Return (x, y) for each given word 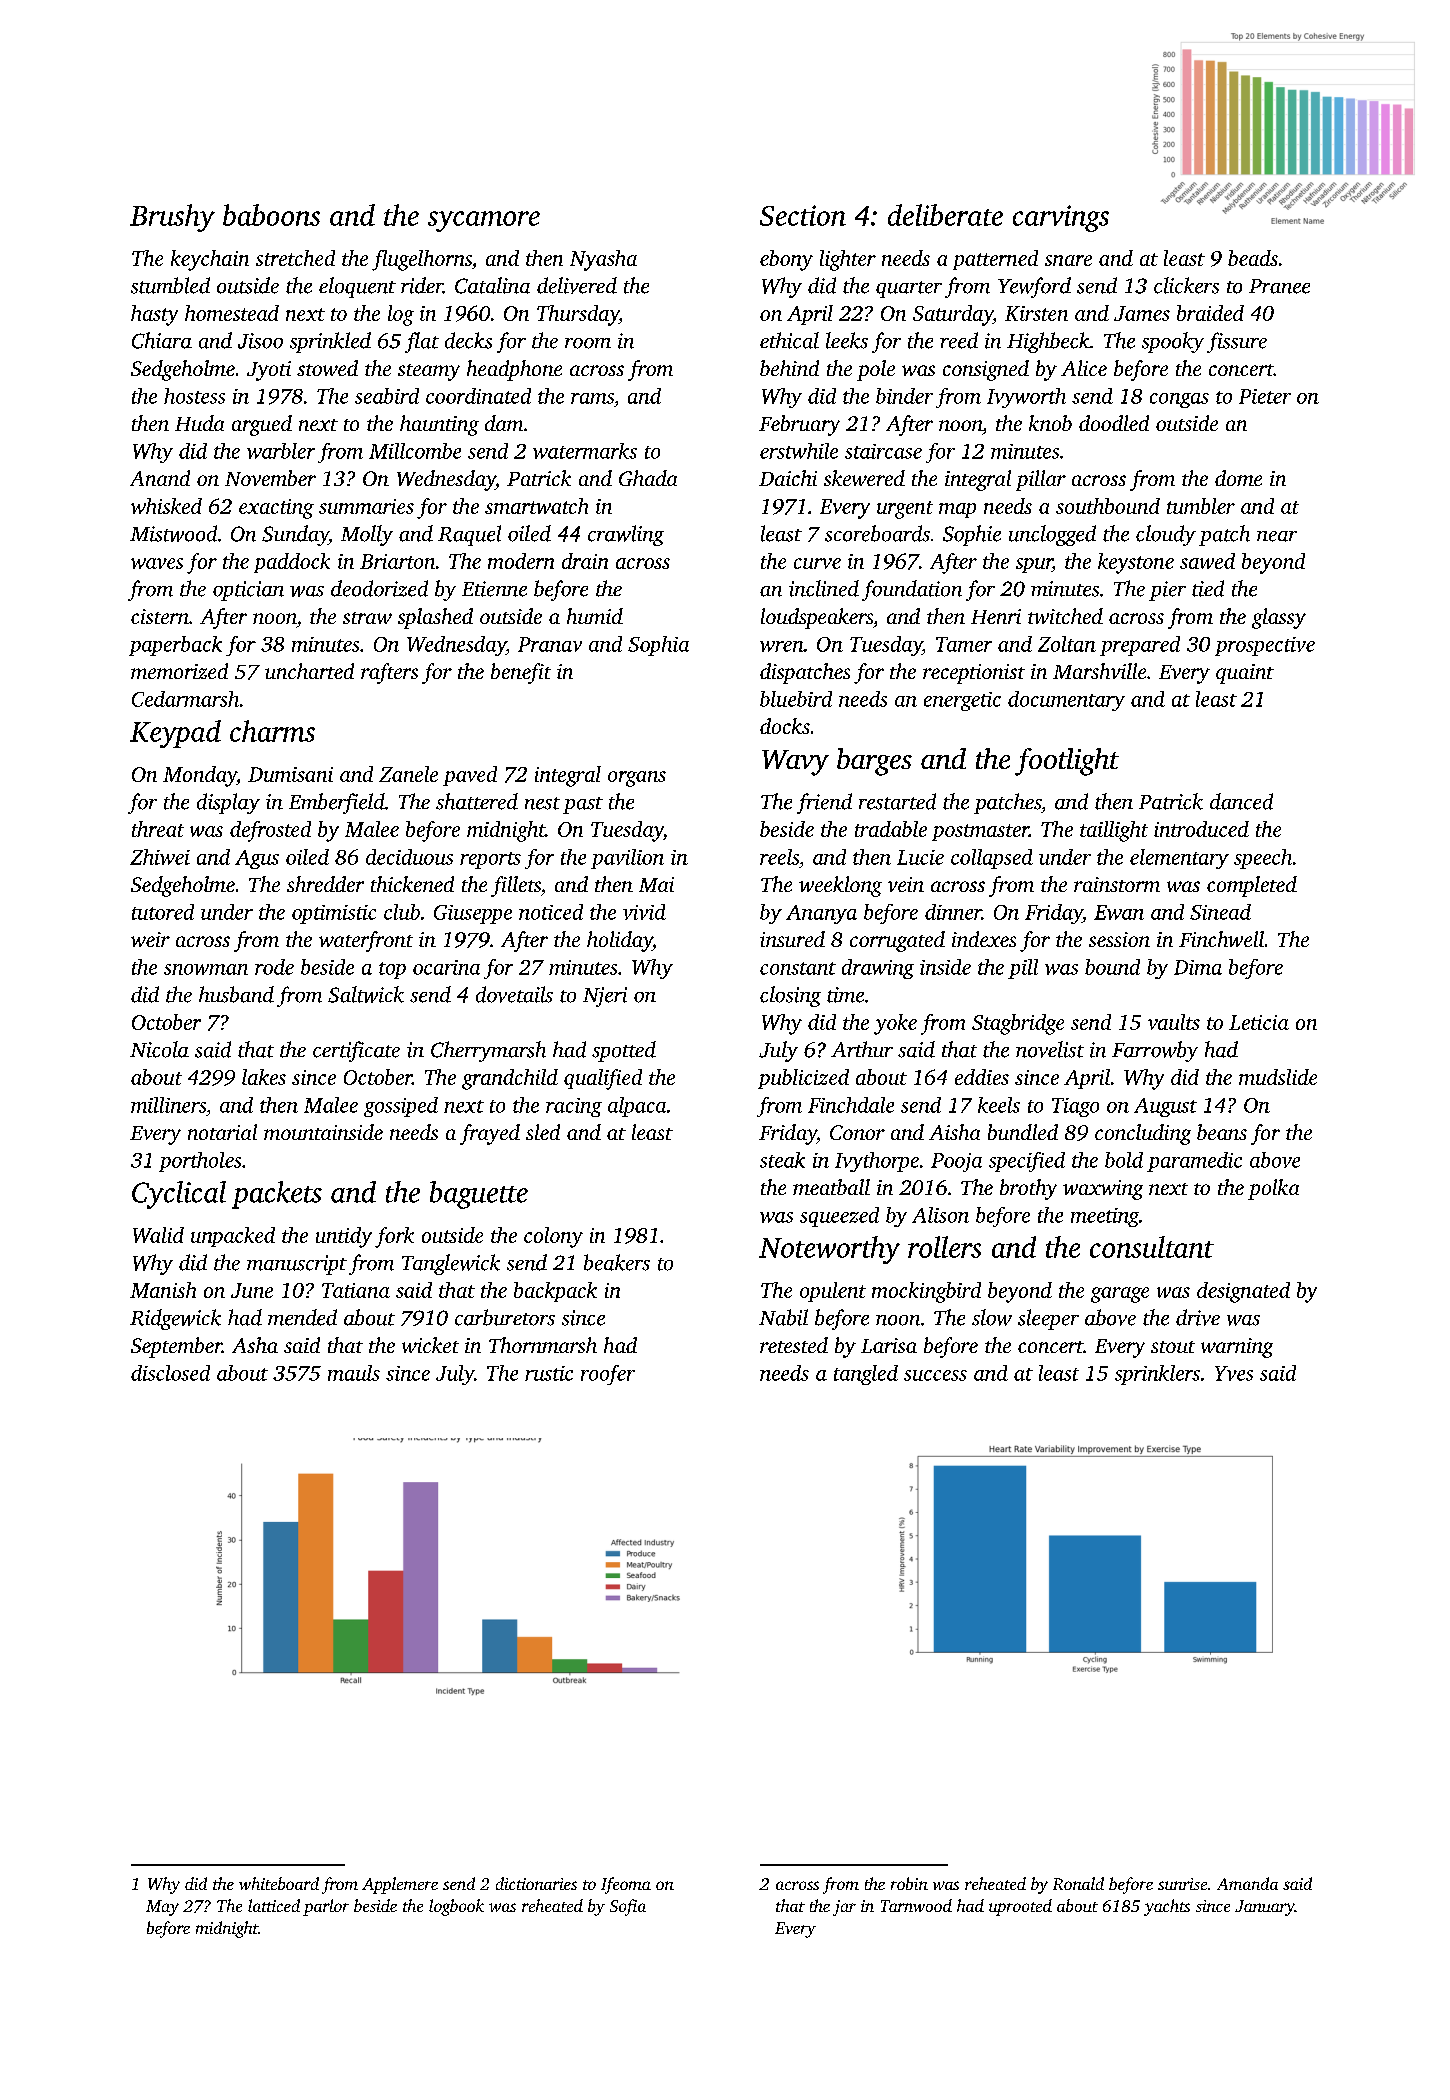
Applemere (400, 1885)
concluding (1143, 1134)
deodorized (379, 588)
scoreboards (877, 533)
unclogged (1052, 535)
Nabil (783, 1317)
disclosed (170, 1373)
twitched (1065, 616)
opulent (833, 1292)
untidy (344, 1237)
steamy (429, 372)
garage (1120, 1295)
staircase (883, 451)
